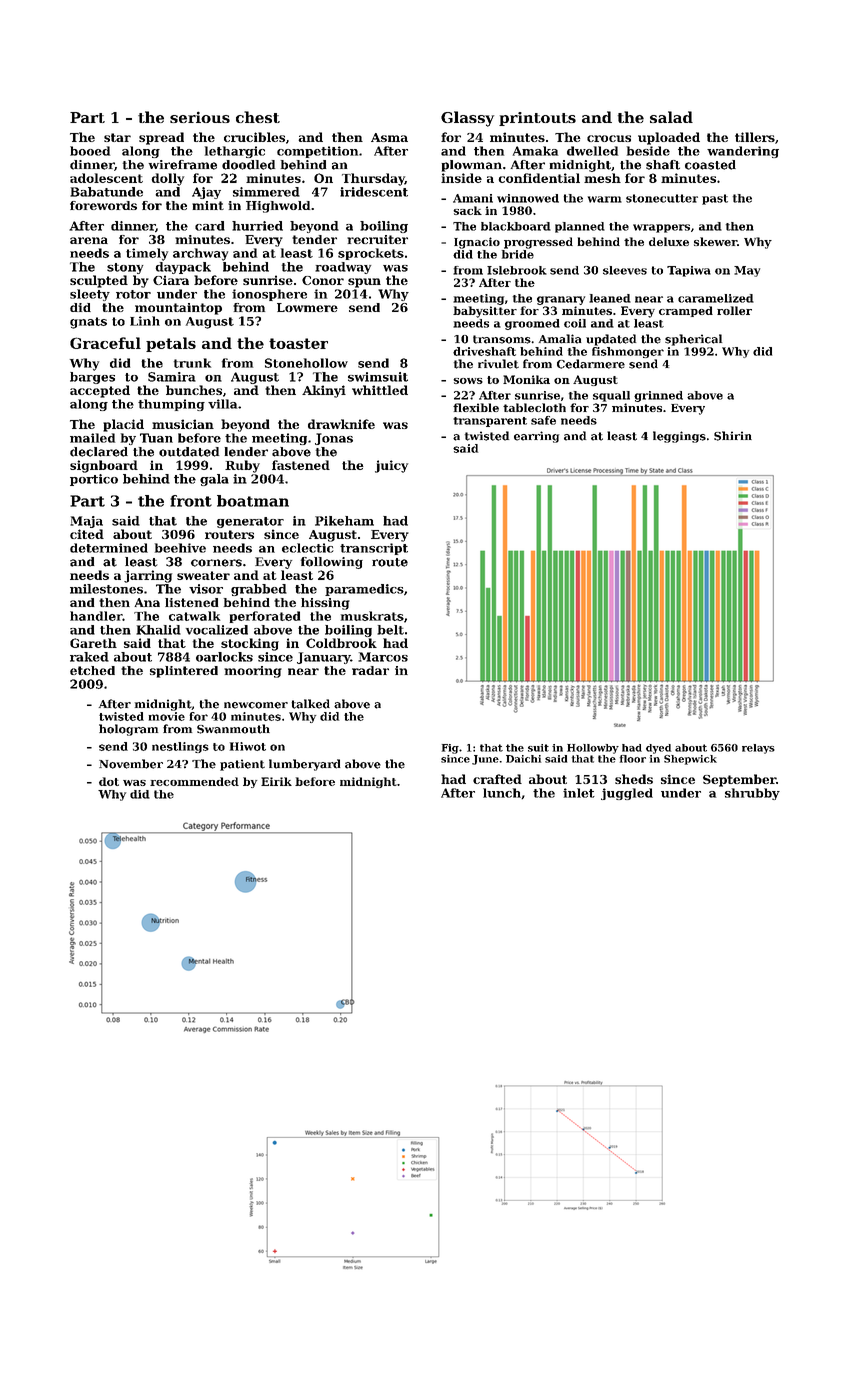  Describe the element at coordinates (467, 119) in the document. I see `Glassy` at that location.
